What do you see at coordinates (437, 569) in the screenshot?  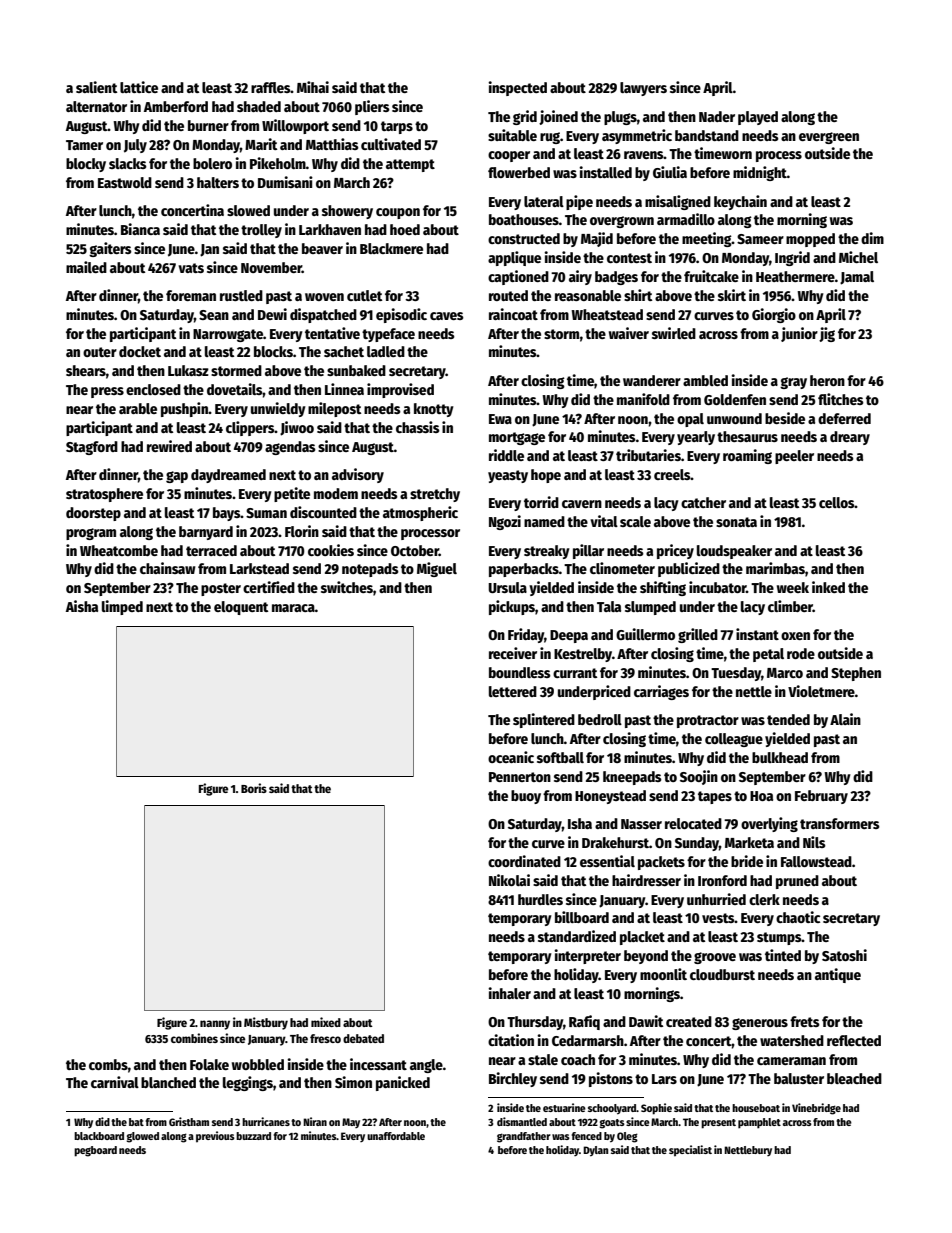 I see `Miguel` at bounding box center [437, 569].
